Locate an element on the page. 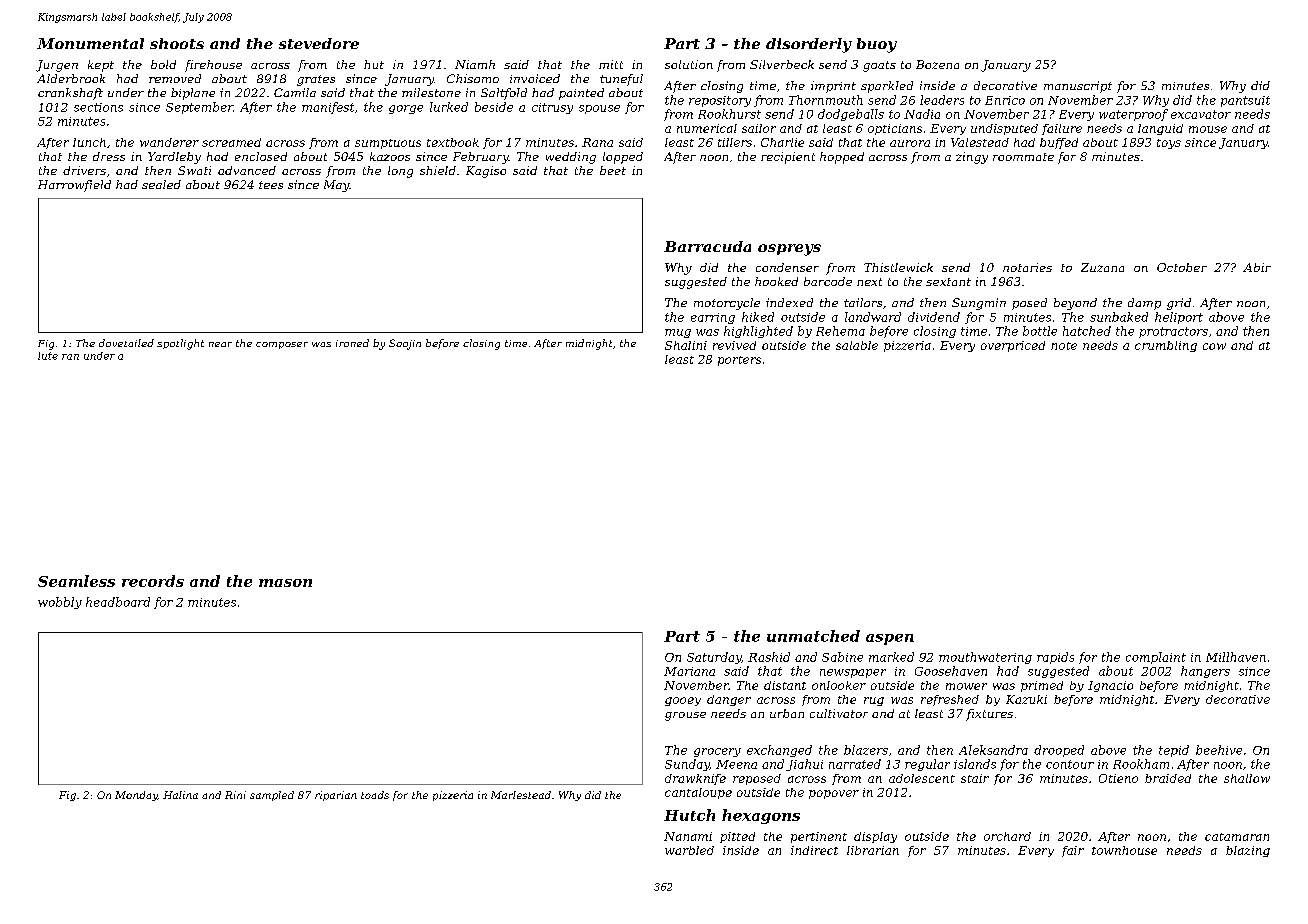 The width and height of the document is (1308, 924). mason is located at coordinates (285, 583).
